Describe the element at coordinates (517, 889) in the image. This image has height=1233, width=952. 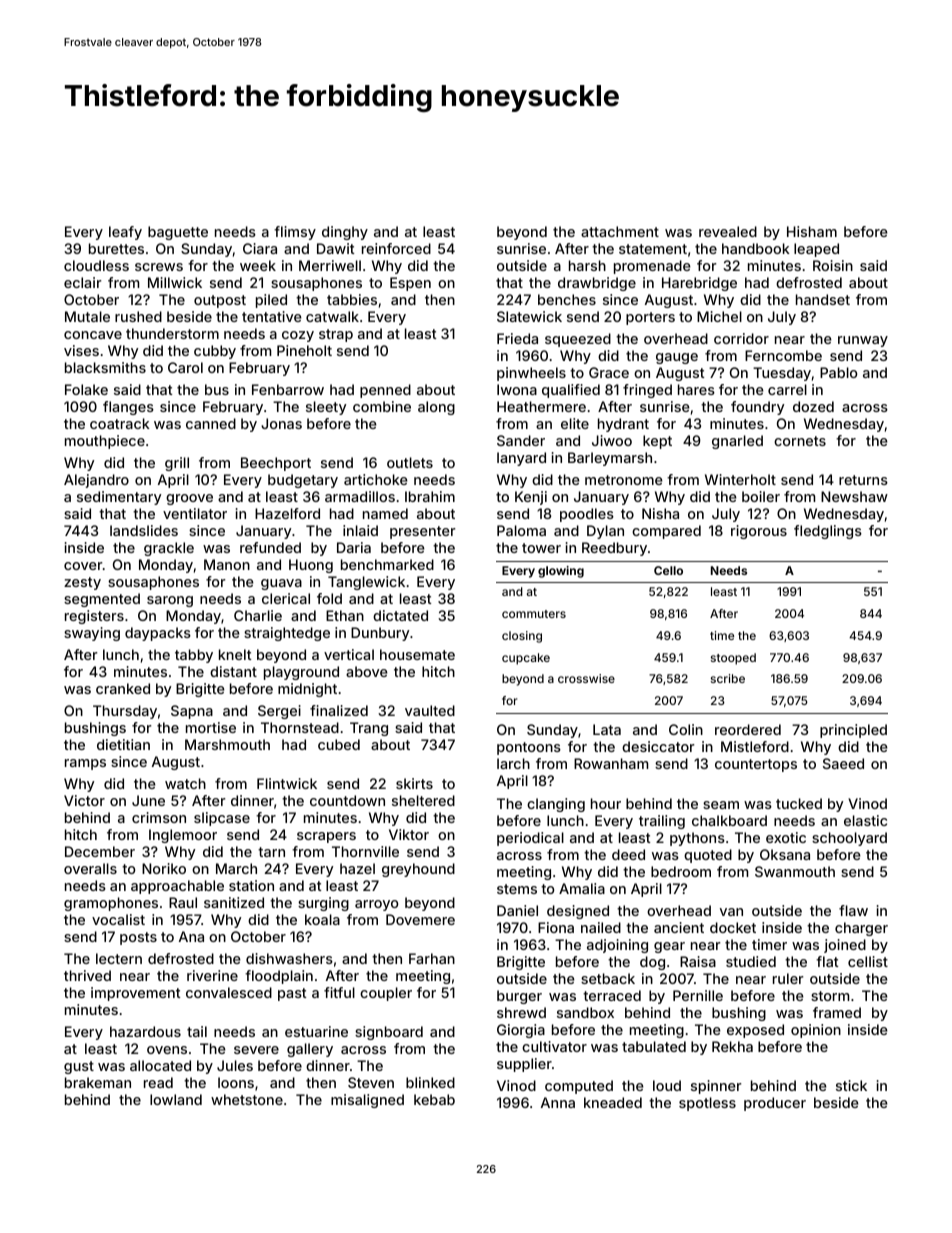
I see `stems` at that location.
